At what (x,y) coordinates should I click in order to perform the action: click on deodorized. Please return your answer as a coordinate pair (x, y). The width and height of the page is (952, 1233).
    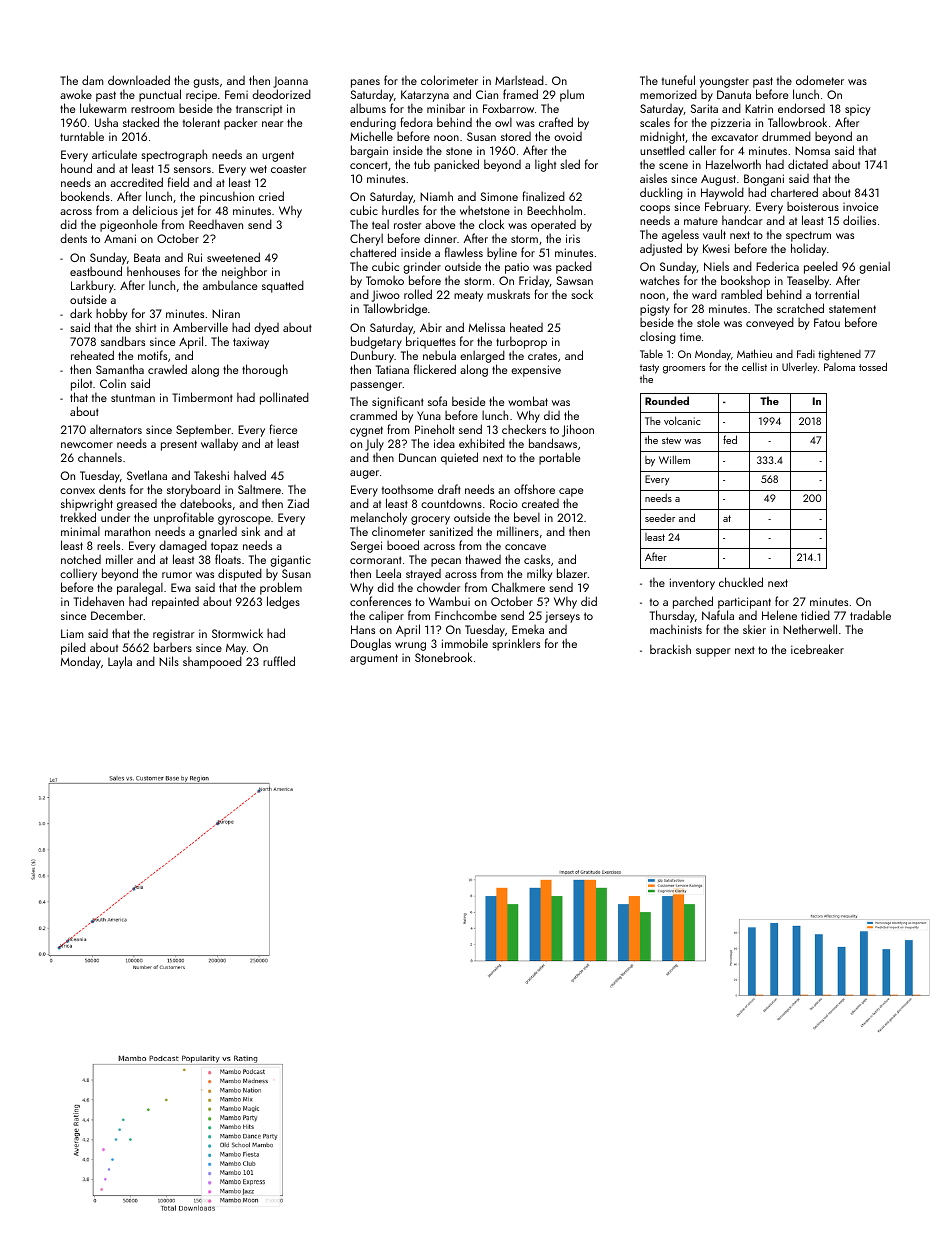
    Looking at the image, I should click on (281, 94).
